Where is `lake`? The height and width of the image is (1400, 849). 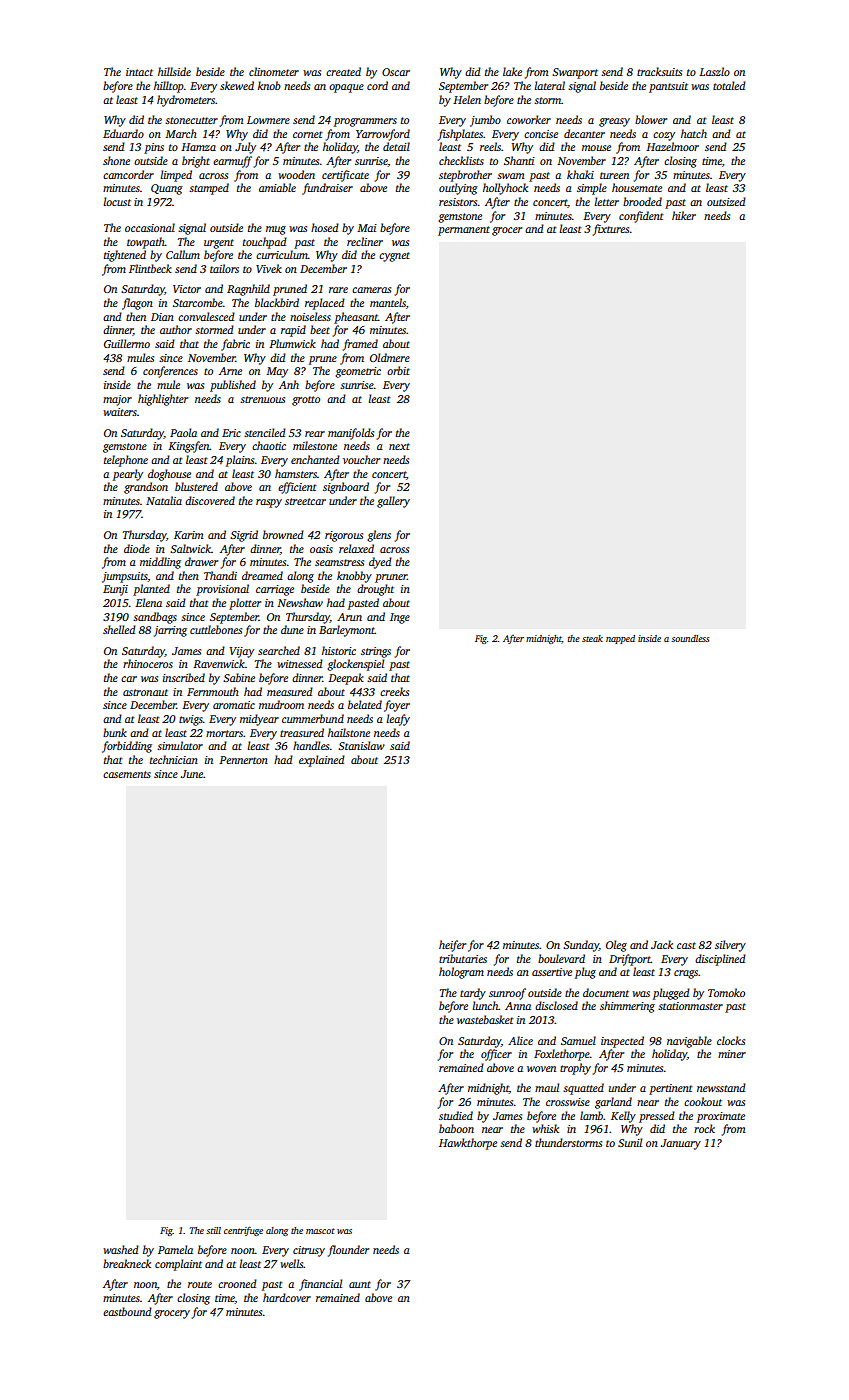 lake is located at coordinates (512, 71).
